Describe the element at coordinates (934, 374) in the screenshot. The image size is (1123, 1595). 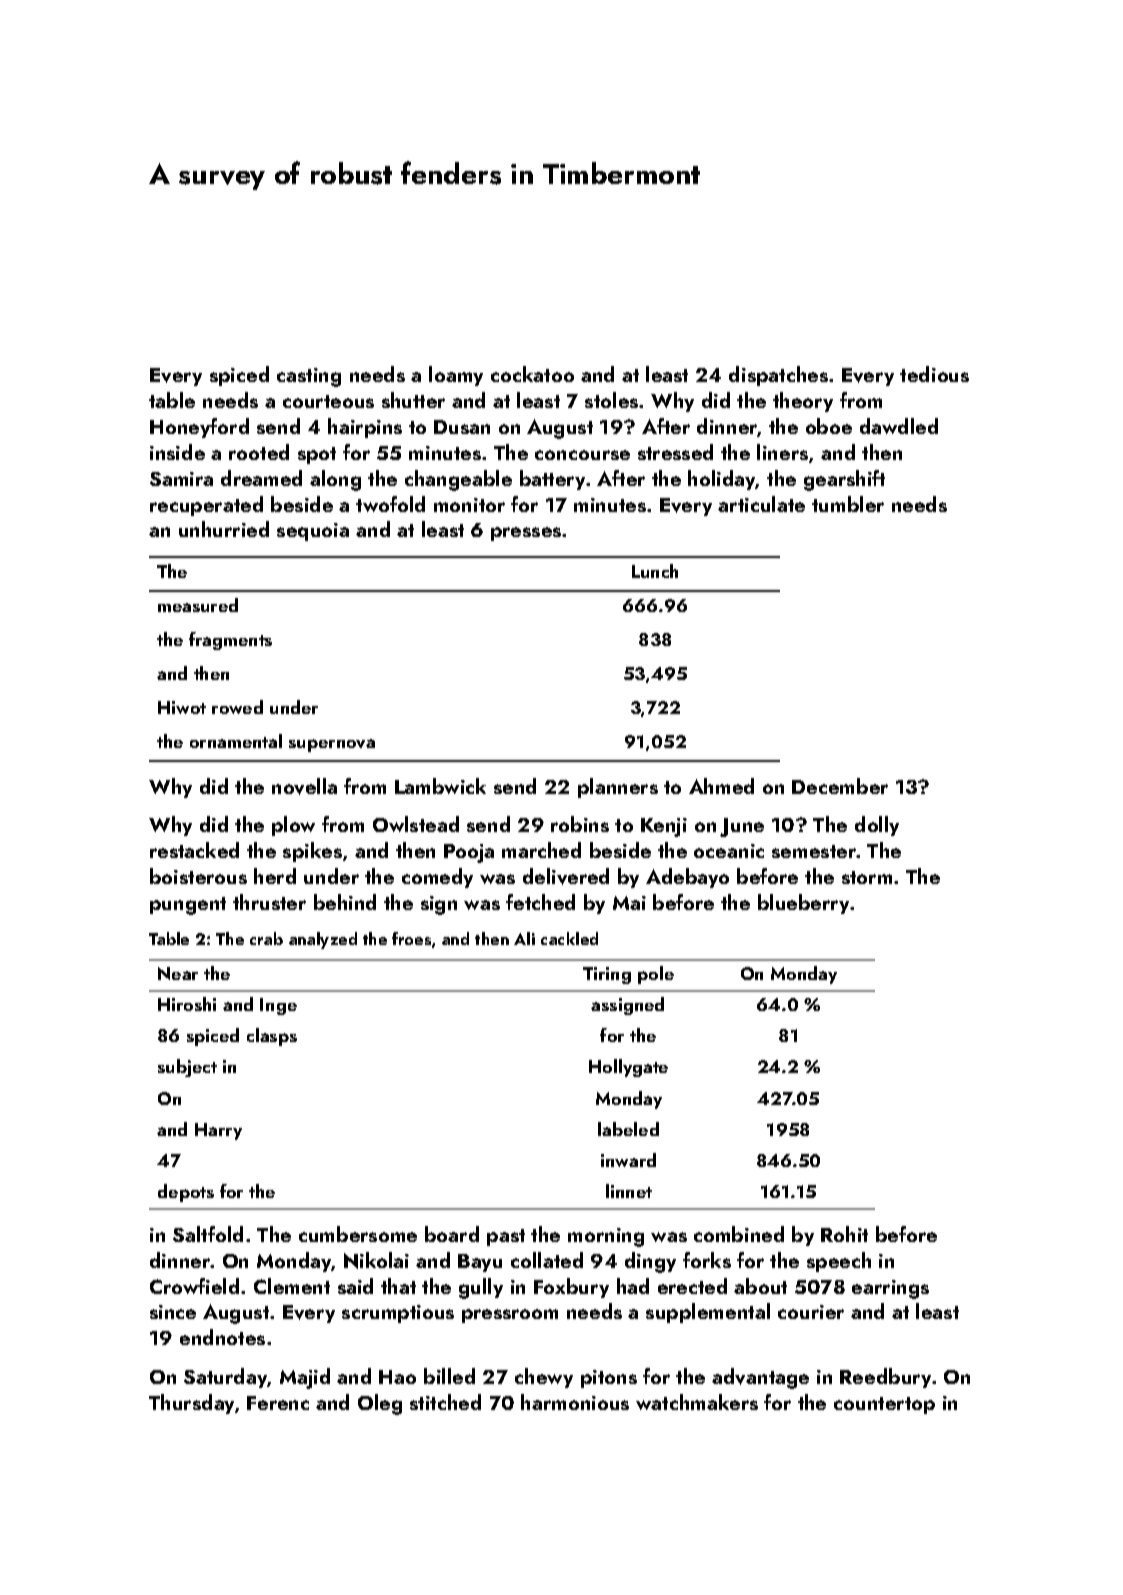
I see `tedious` at that location.
